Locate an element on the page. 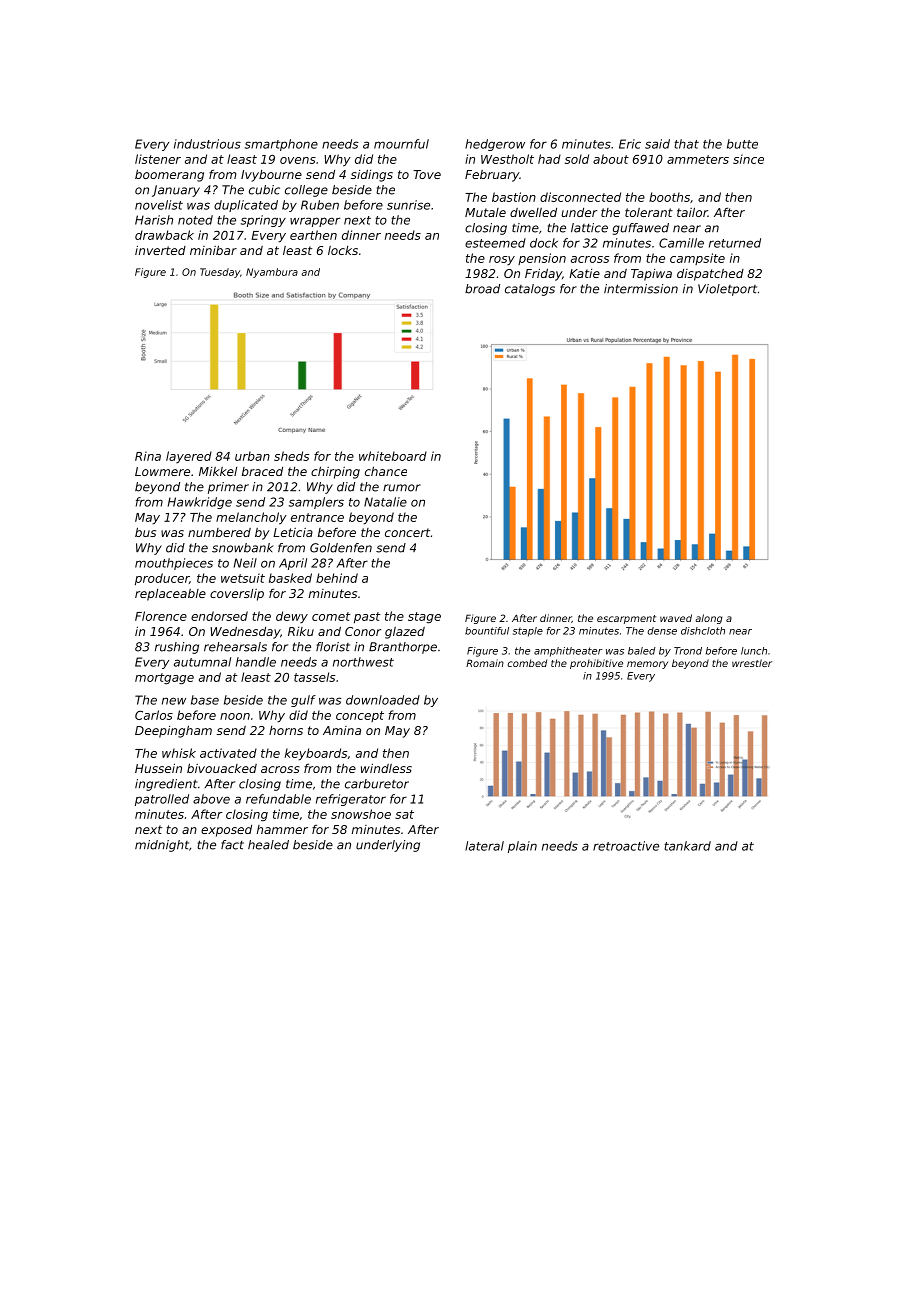 The width and height of the page is (908, 1316). basked is located at coordinates (290, 578).
